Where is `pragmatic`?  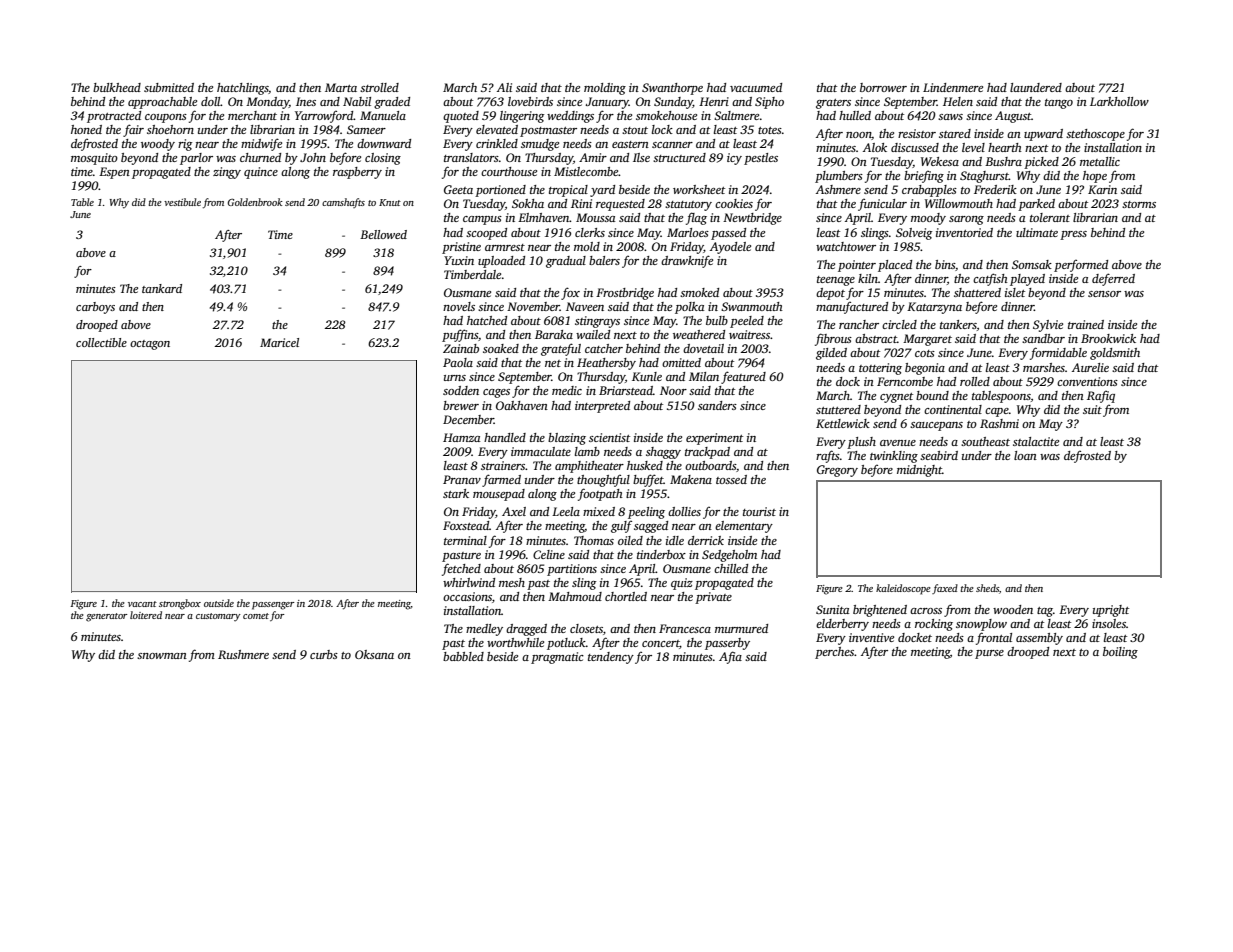
pragmatic is located at coordinates (557, 658).
